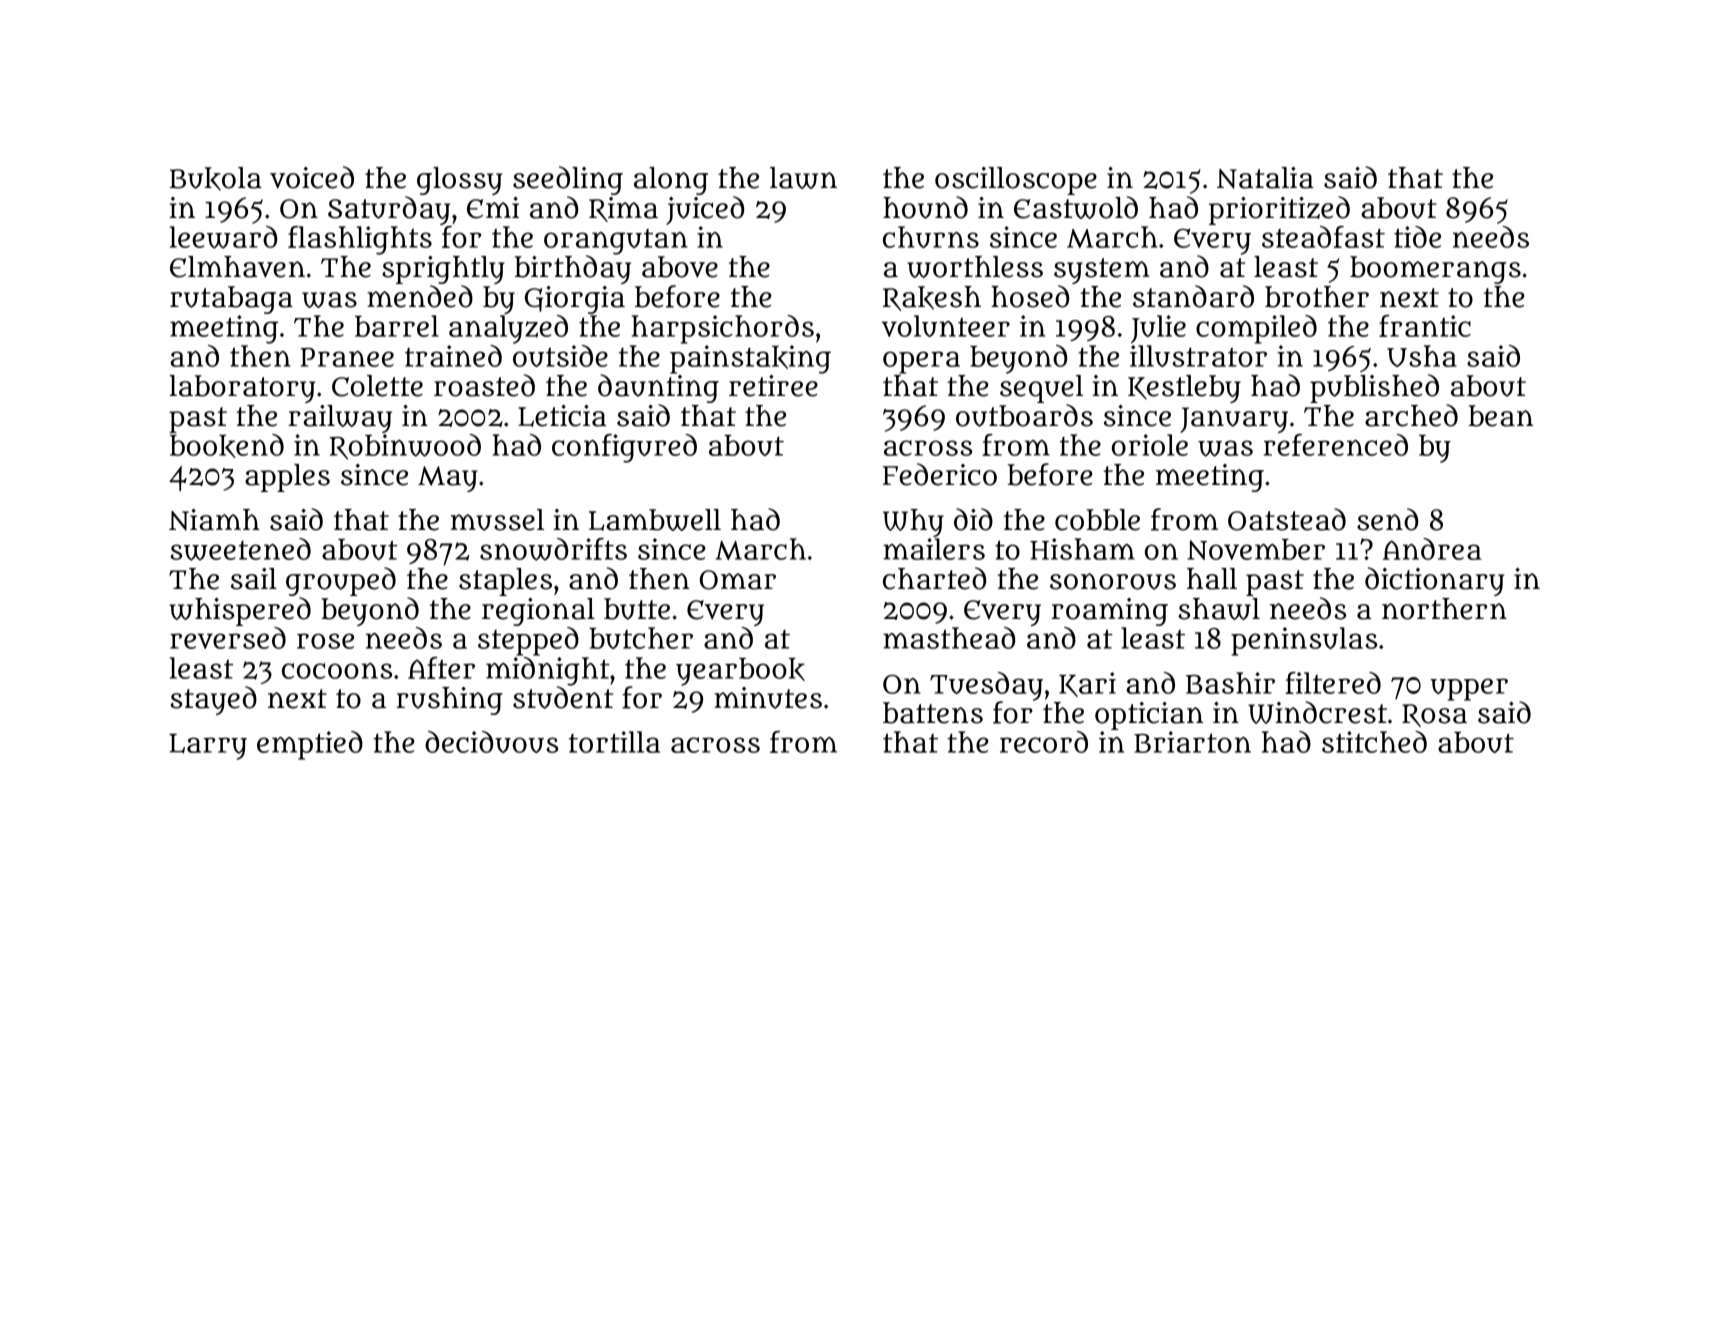 The image size is (1720, 1329). What do you see at coordinates (1411, 415) in the image?
I see `arched` at bounding box center [1411, 415].
